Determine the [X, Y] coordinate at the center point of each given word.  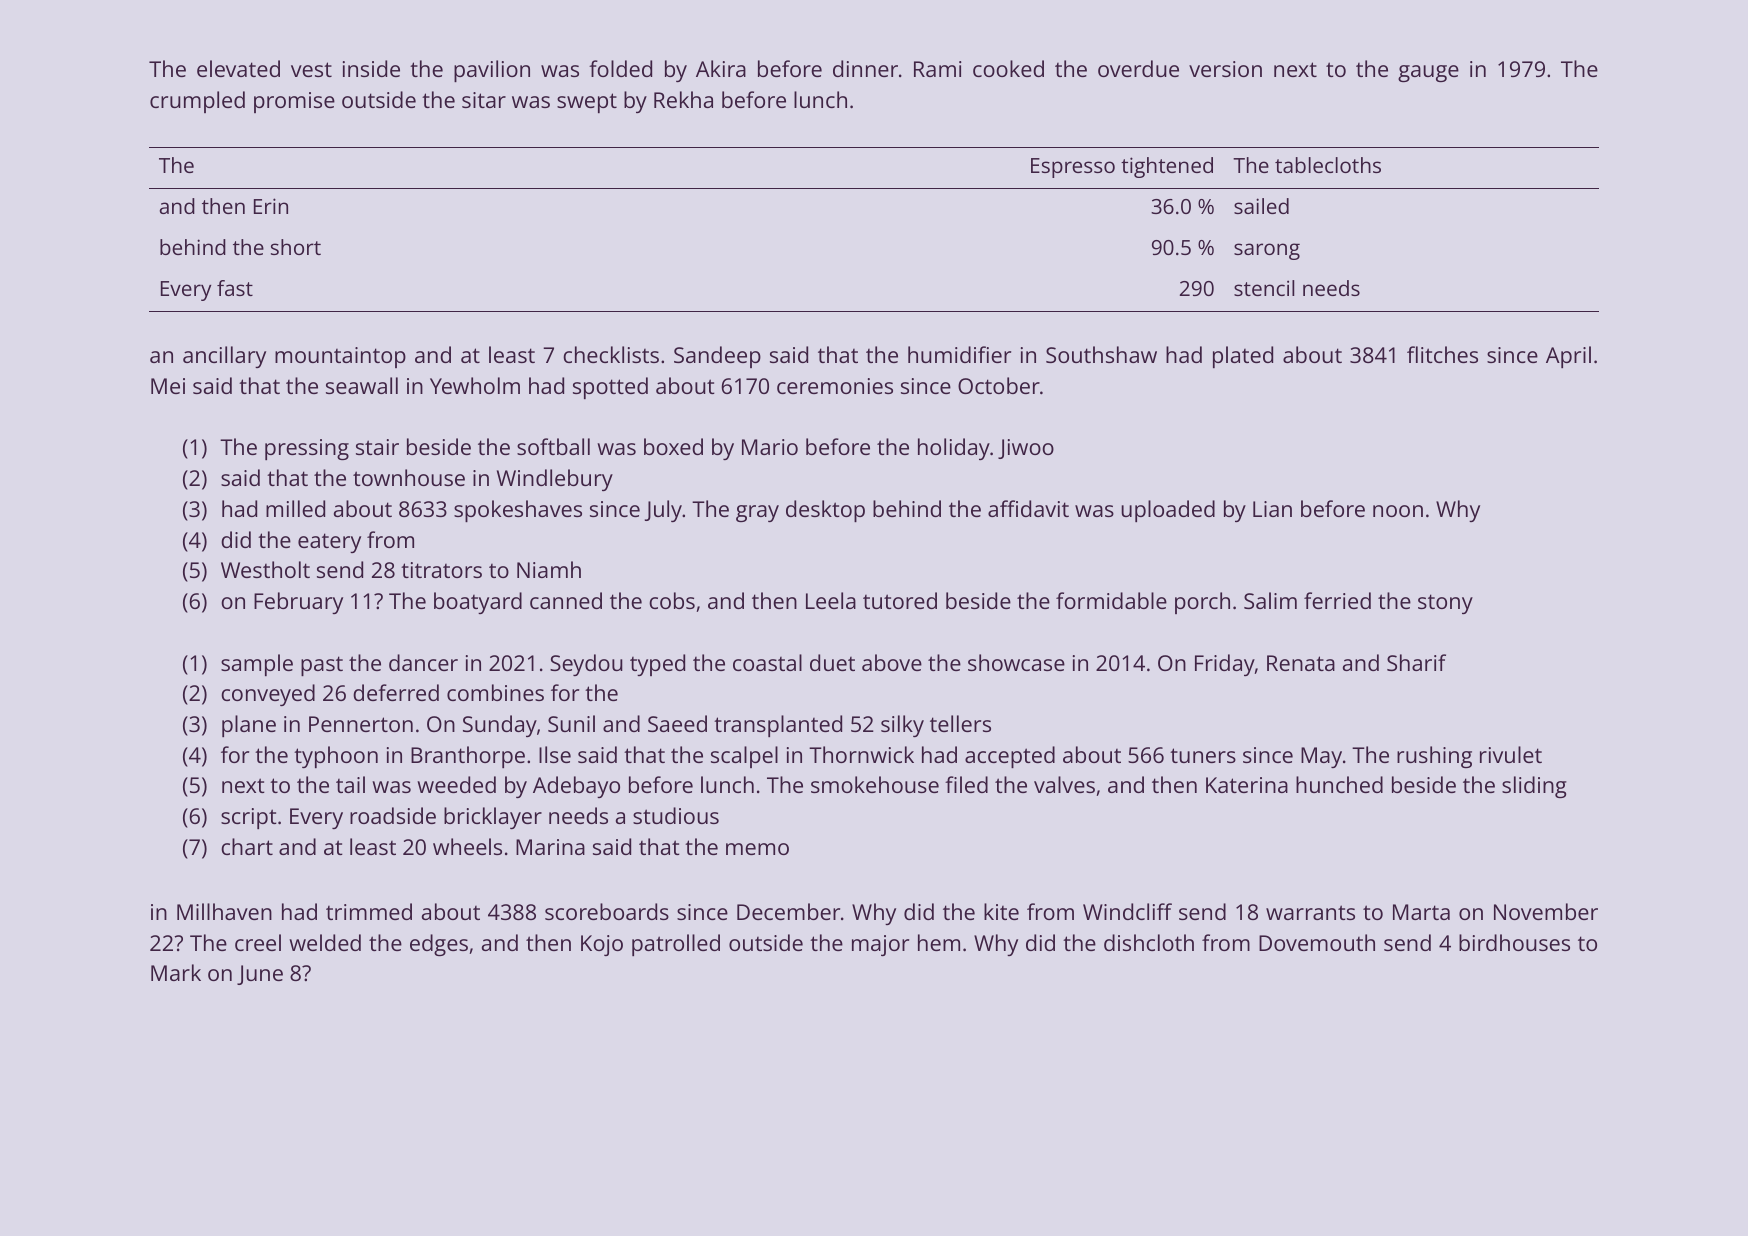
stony [1445, 604]
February [298, 603]
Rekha [683, 99]
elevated [238, 68]
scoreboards [607, 911]
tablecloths [1328, 165]
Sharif [1416, 662]
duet [832, 662]
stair [377, 447]
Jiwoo [1026, 449]
